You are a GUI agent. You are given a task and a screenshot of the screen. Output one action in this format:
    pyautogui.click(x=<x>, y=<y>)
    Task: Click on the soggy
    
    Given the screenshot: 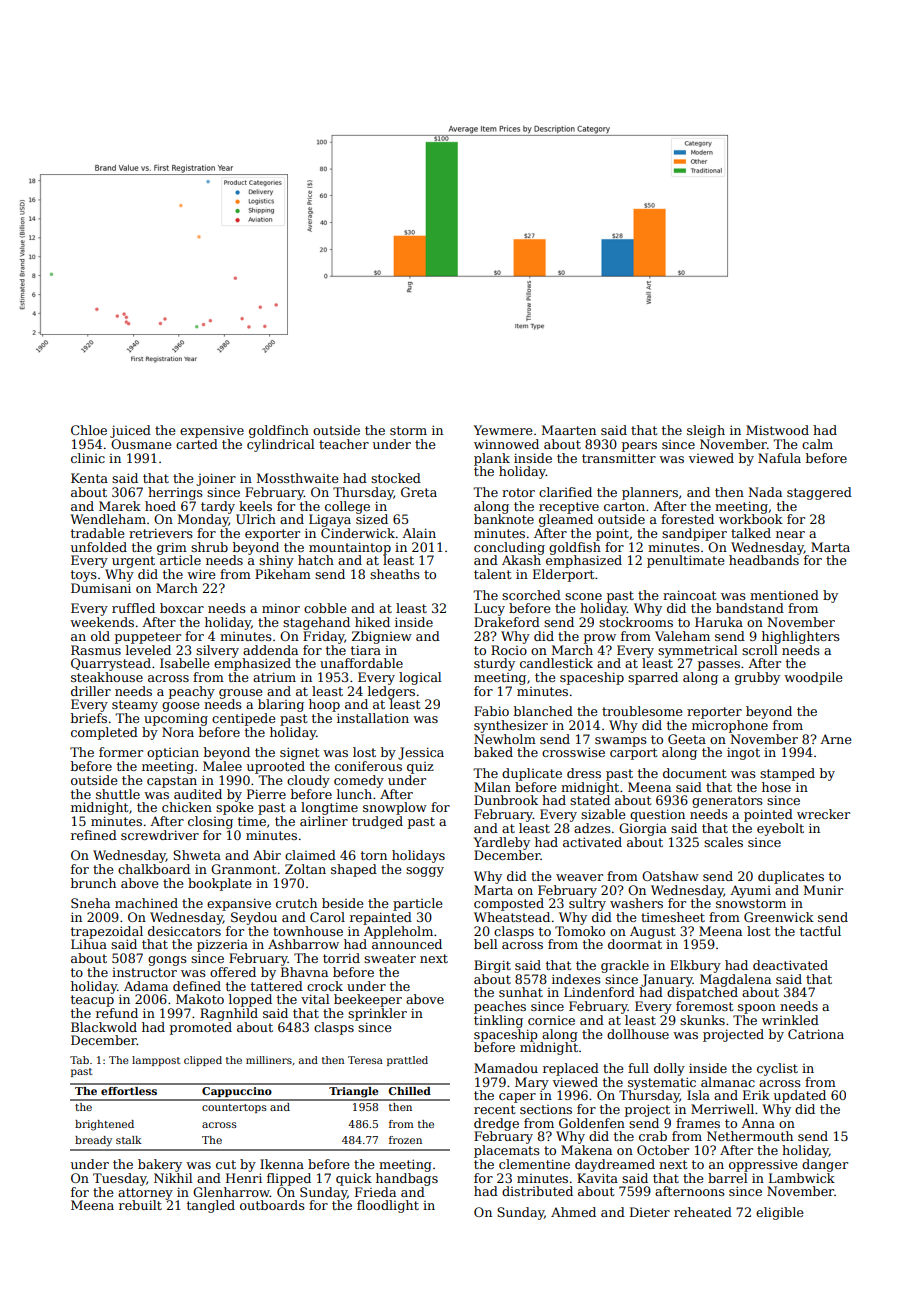 What is the action you would take?
    pyautogui.click(x=425, y=872)
